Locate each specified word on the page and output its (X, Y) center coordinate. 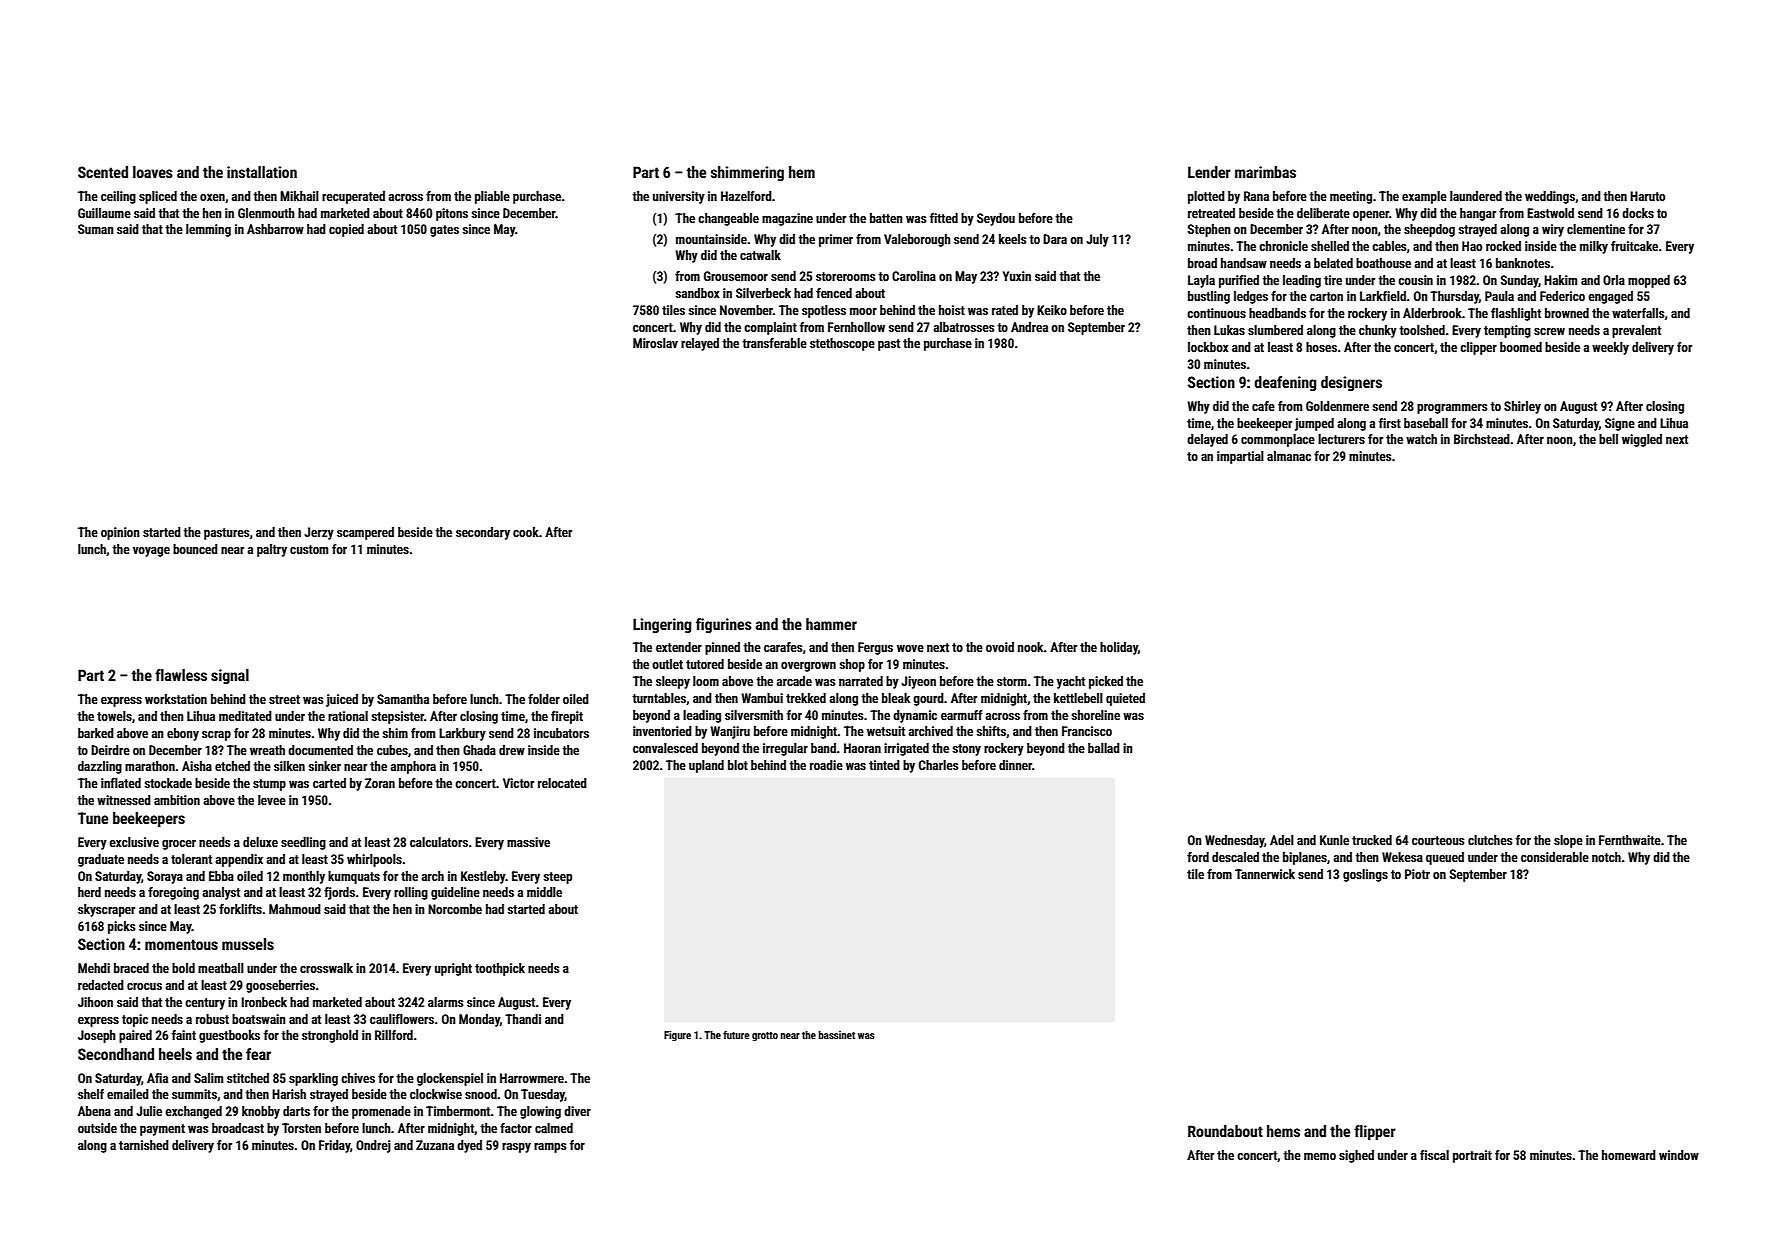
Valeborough (917, 240)
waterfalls (1638, 313)
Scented (103, 172)
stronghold (330, 1036)
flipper (1375, 1132)
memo (1320, 1156)
